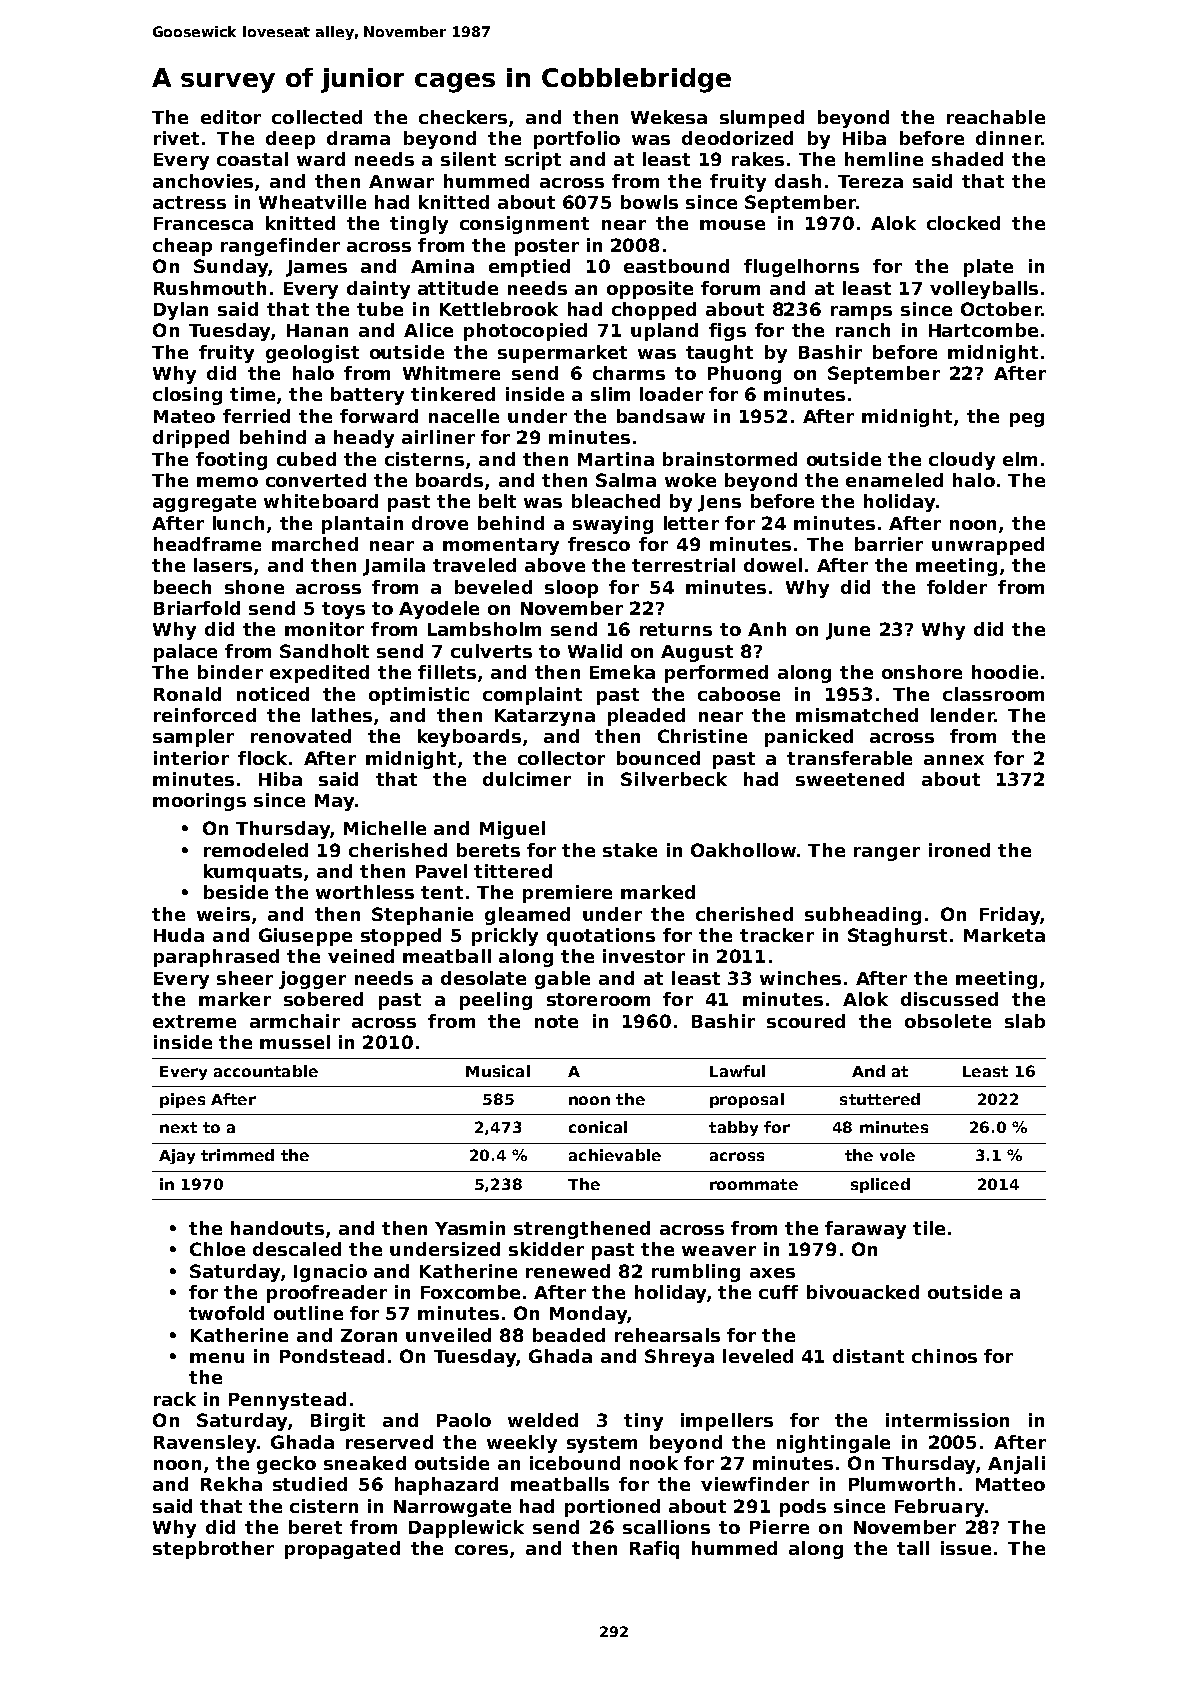 This document has width=1198, height=1694. Describe the element at coordinates (226, 1313) in the document. I see `twofold` at that location.
